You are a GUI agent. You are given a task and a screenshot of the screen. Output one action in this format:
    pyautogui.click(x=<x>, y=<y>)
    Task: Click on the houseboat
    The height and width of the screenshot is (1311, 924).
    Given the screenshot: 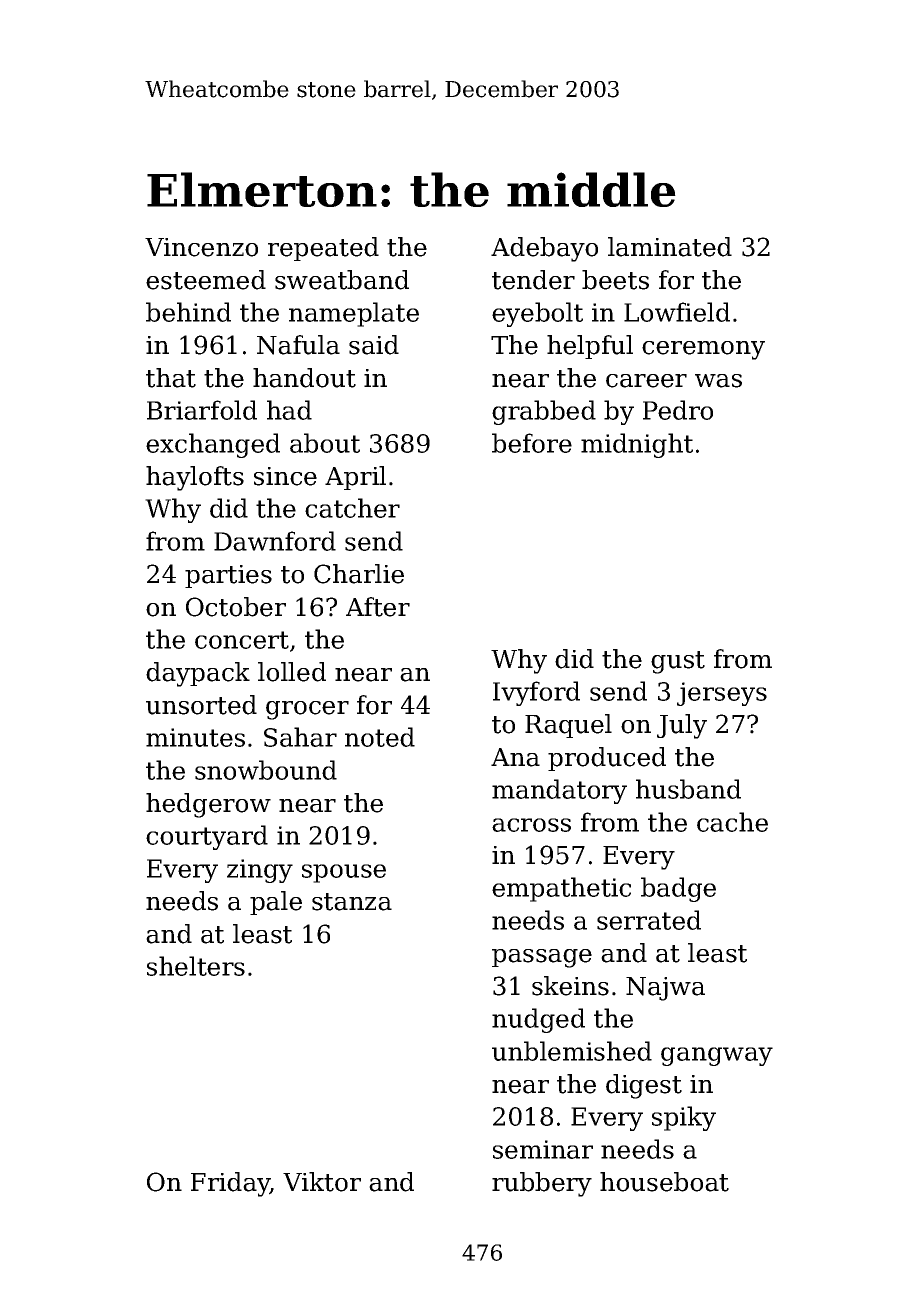 What is the action you would take?
    pyautogui.click(x=664, y=1182)
